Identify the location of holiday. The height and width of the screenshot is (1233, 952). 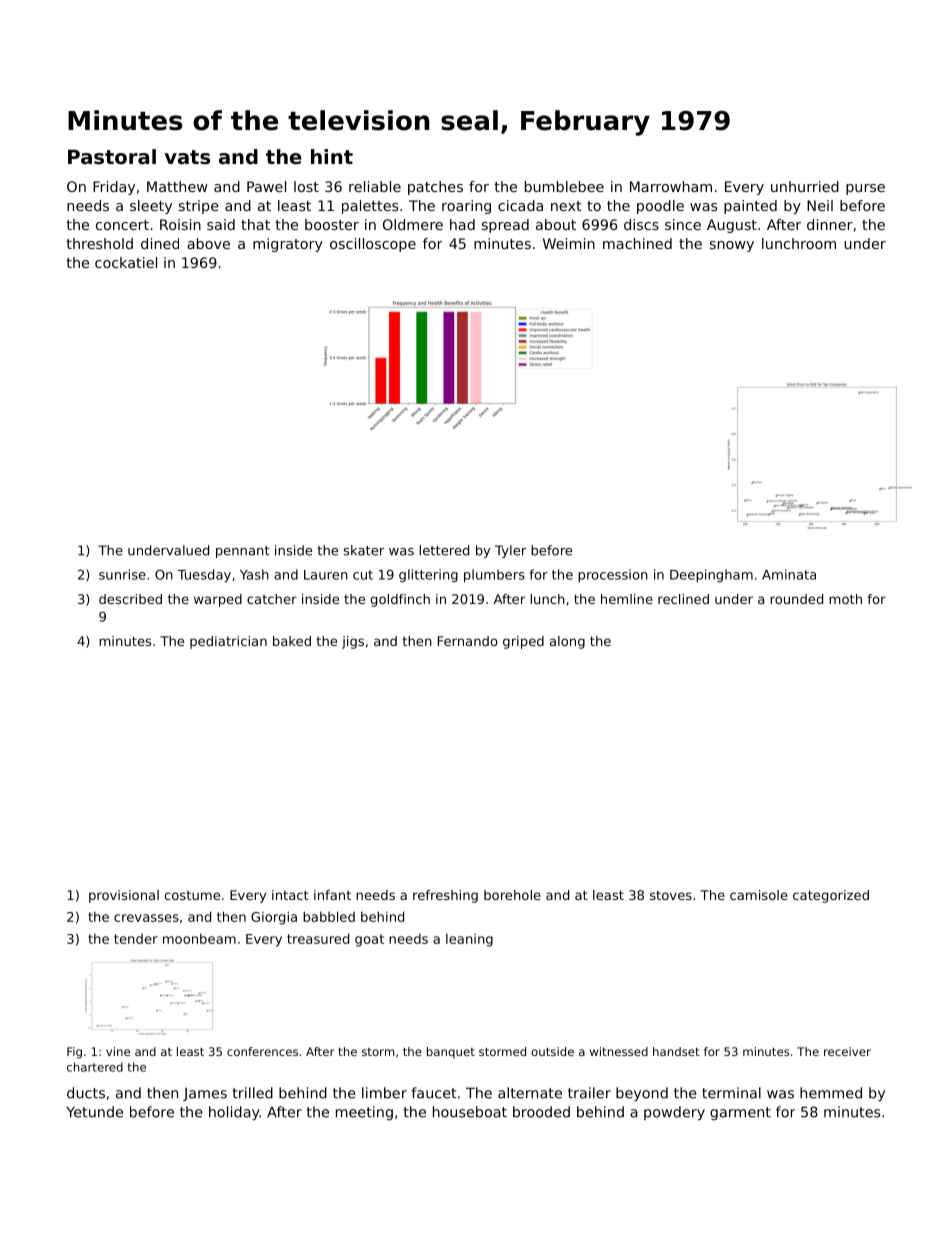
(234, 1113).
